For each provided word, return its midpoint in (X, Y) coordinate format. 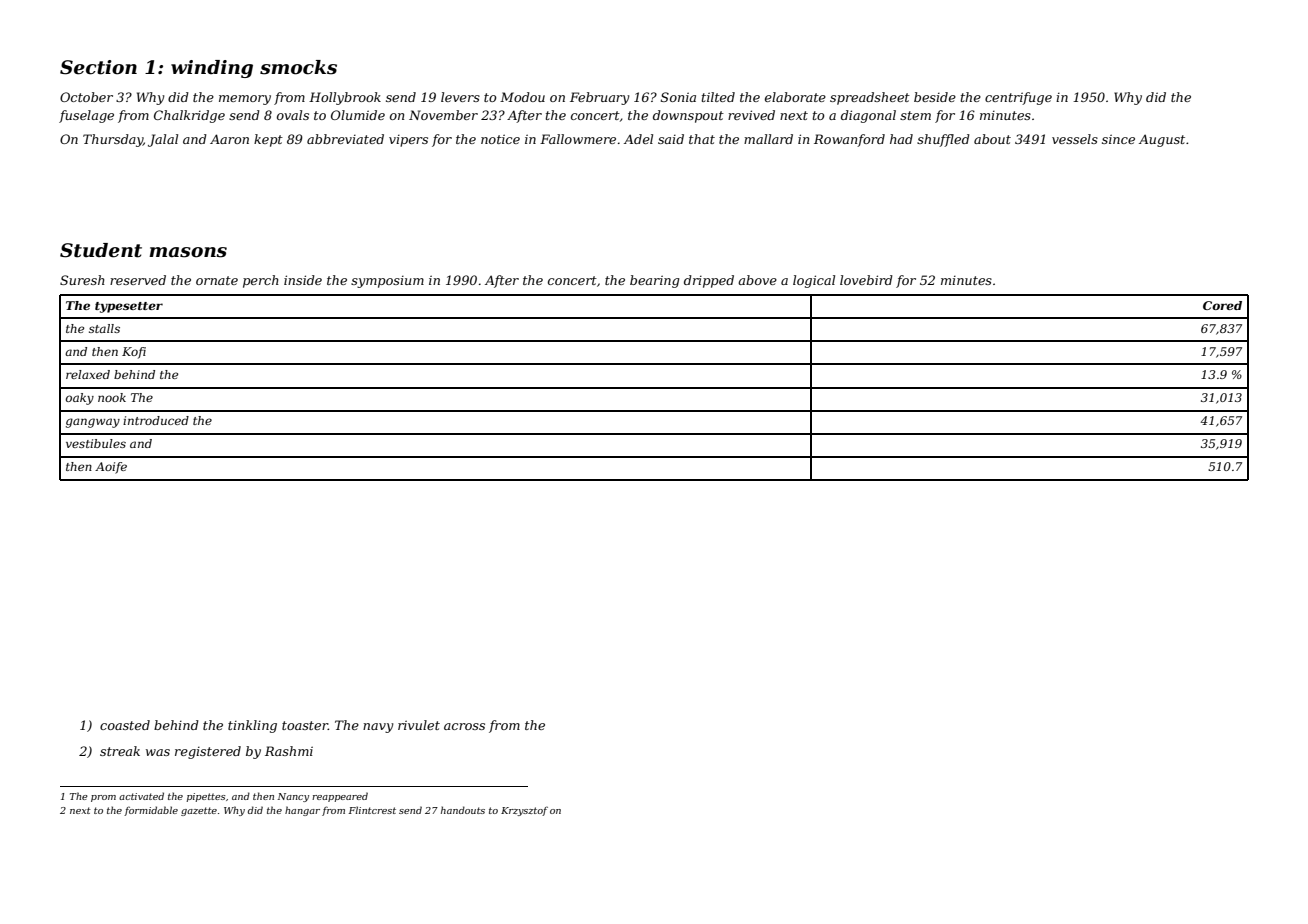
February (600, 98)
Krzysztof (524, 811)
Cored (1222, 305)
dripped (709, 281)
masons (188, 252)
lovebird (866, 280)
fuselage (86, 116)
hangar (302, 811)
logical (814, 281)
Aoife (111, 468)
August (1162, 140)
